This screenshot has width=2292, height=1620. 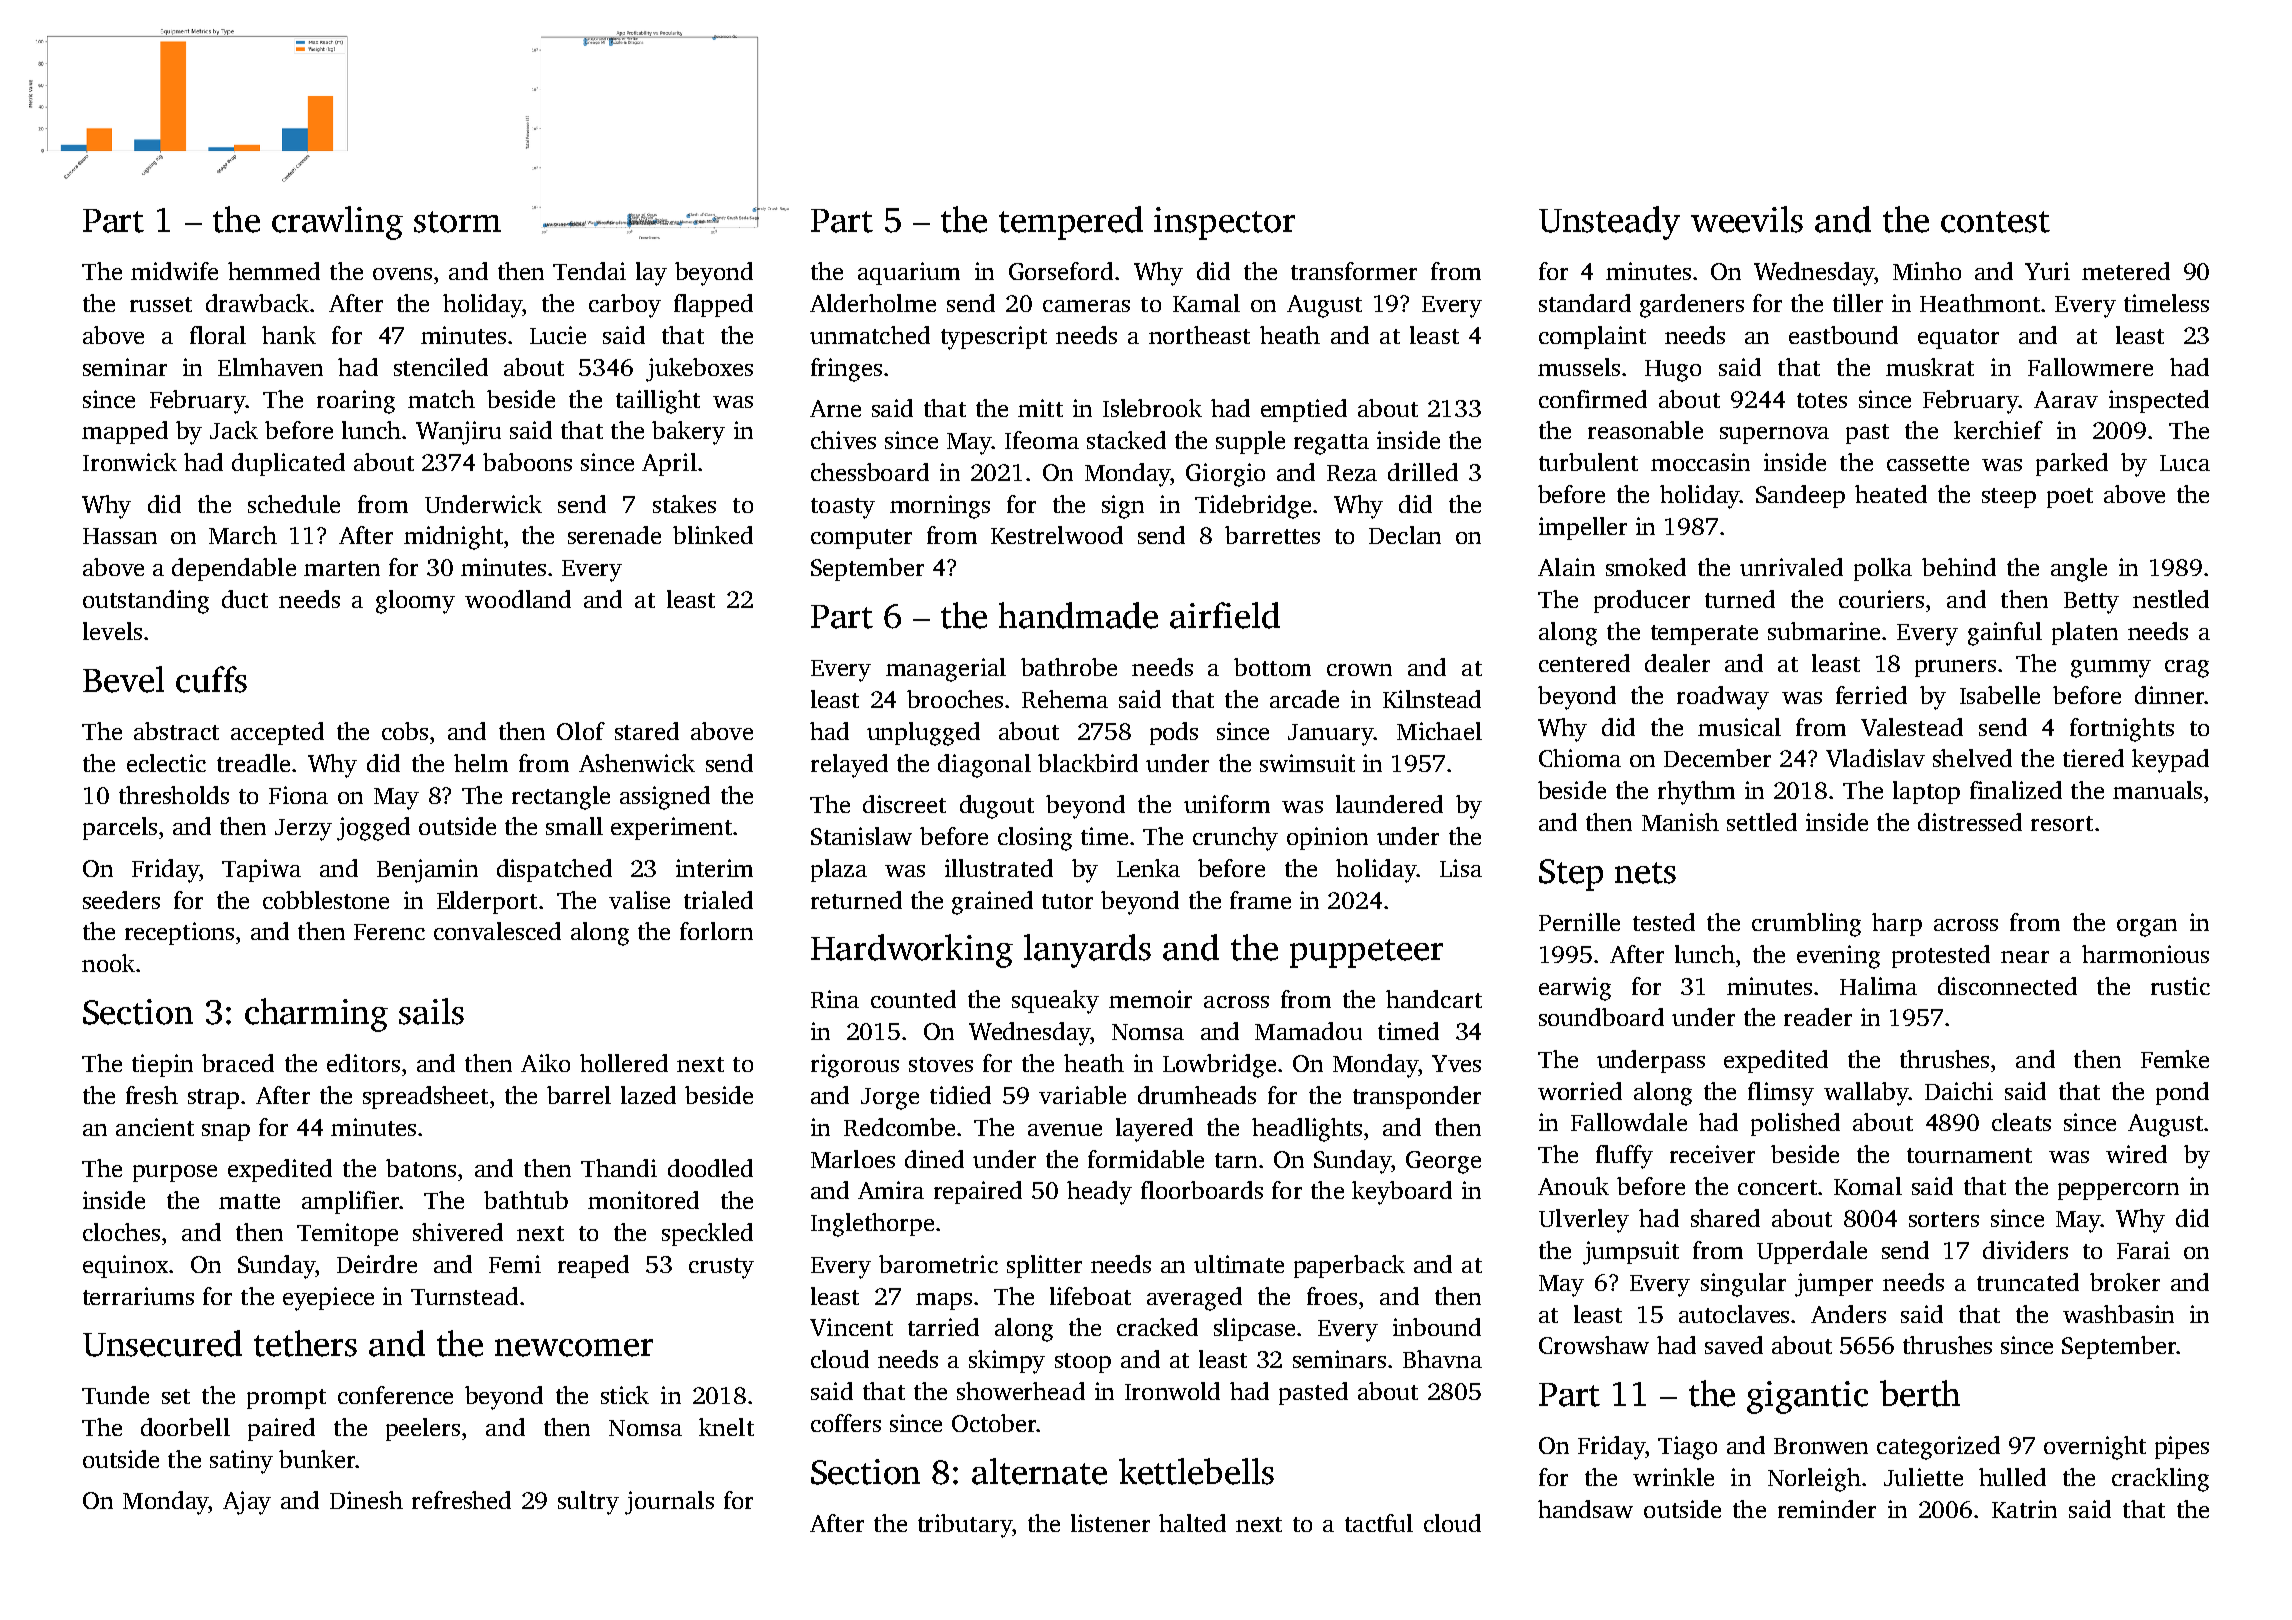 What do you see at coordinates (377, 1264) in the screenshot?
I see `Deirdre` at bounding box center [377, 1264].
